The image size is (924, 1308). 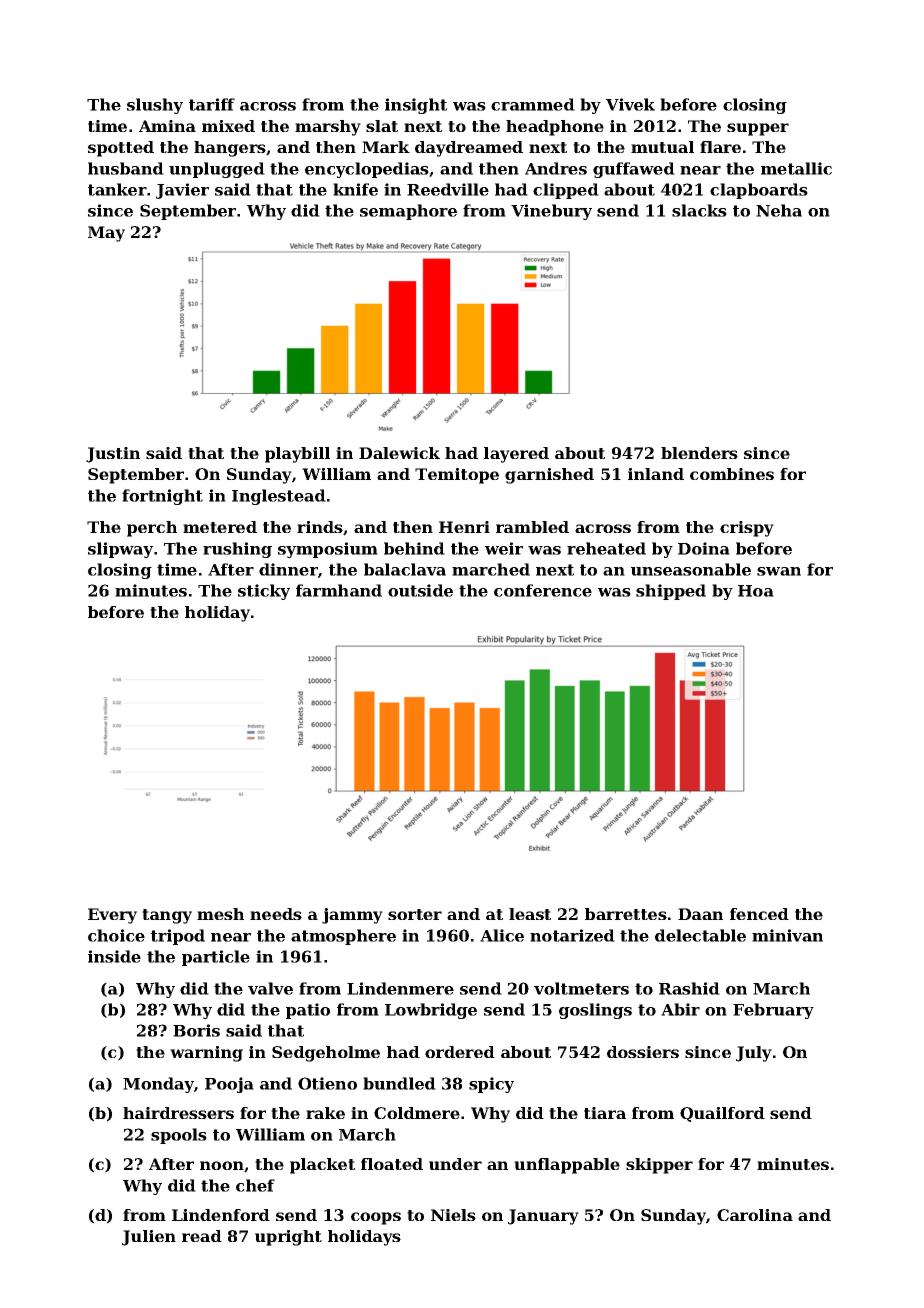 I want to click on blenders, so click(x=699, y=453).
